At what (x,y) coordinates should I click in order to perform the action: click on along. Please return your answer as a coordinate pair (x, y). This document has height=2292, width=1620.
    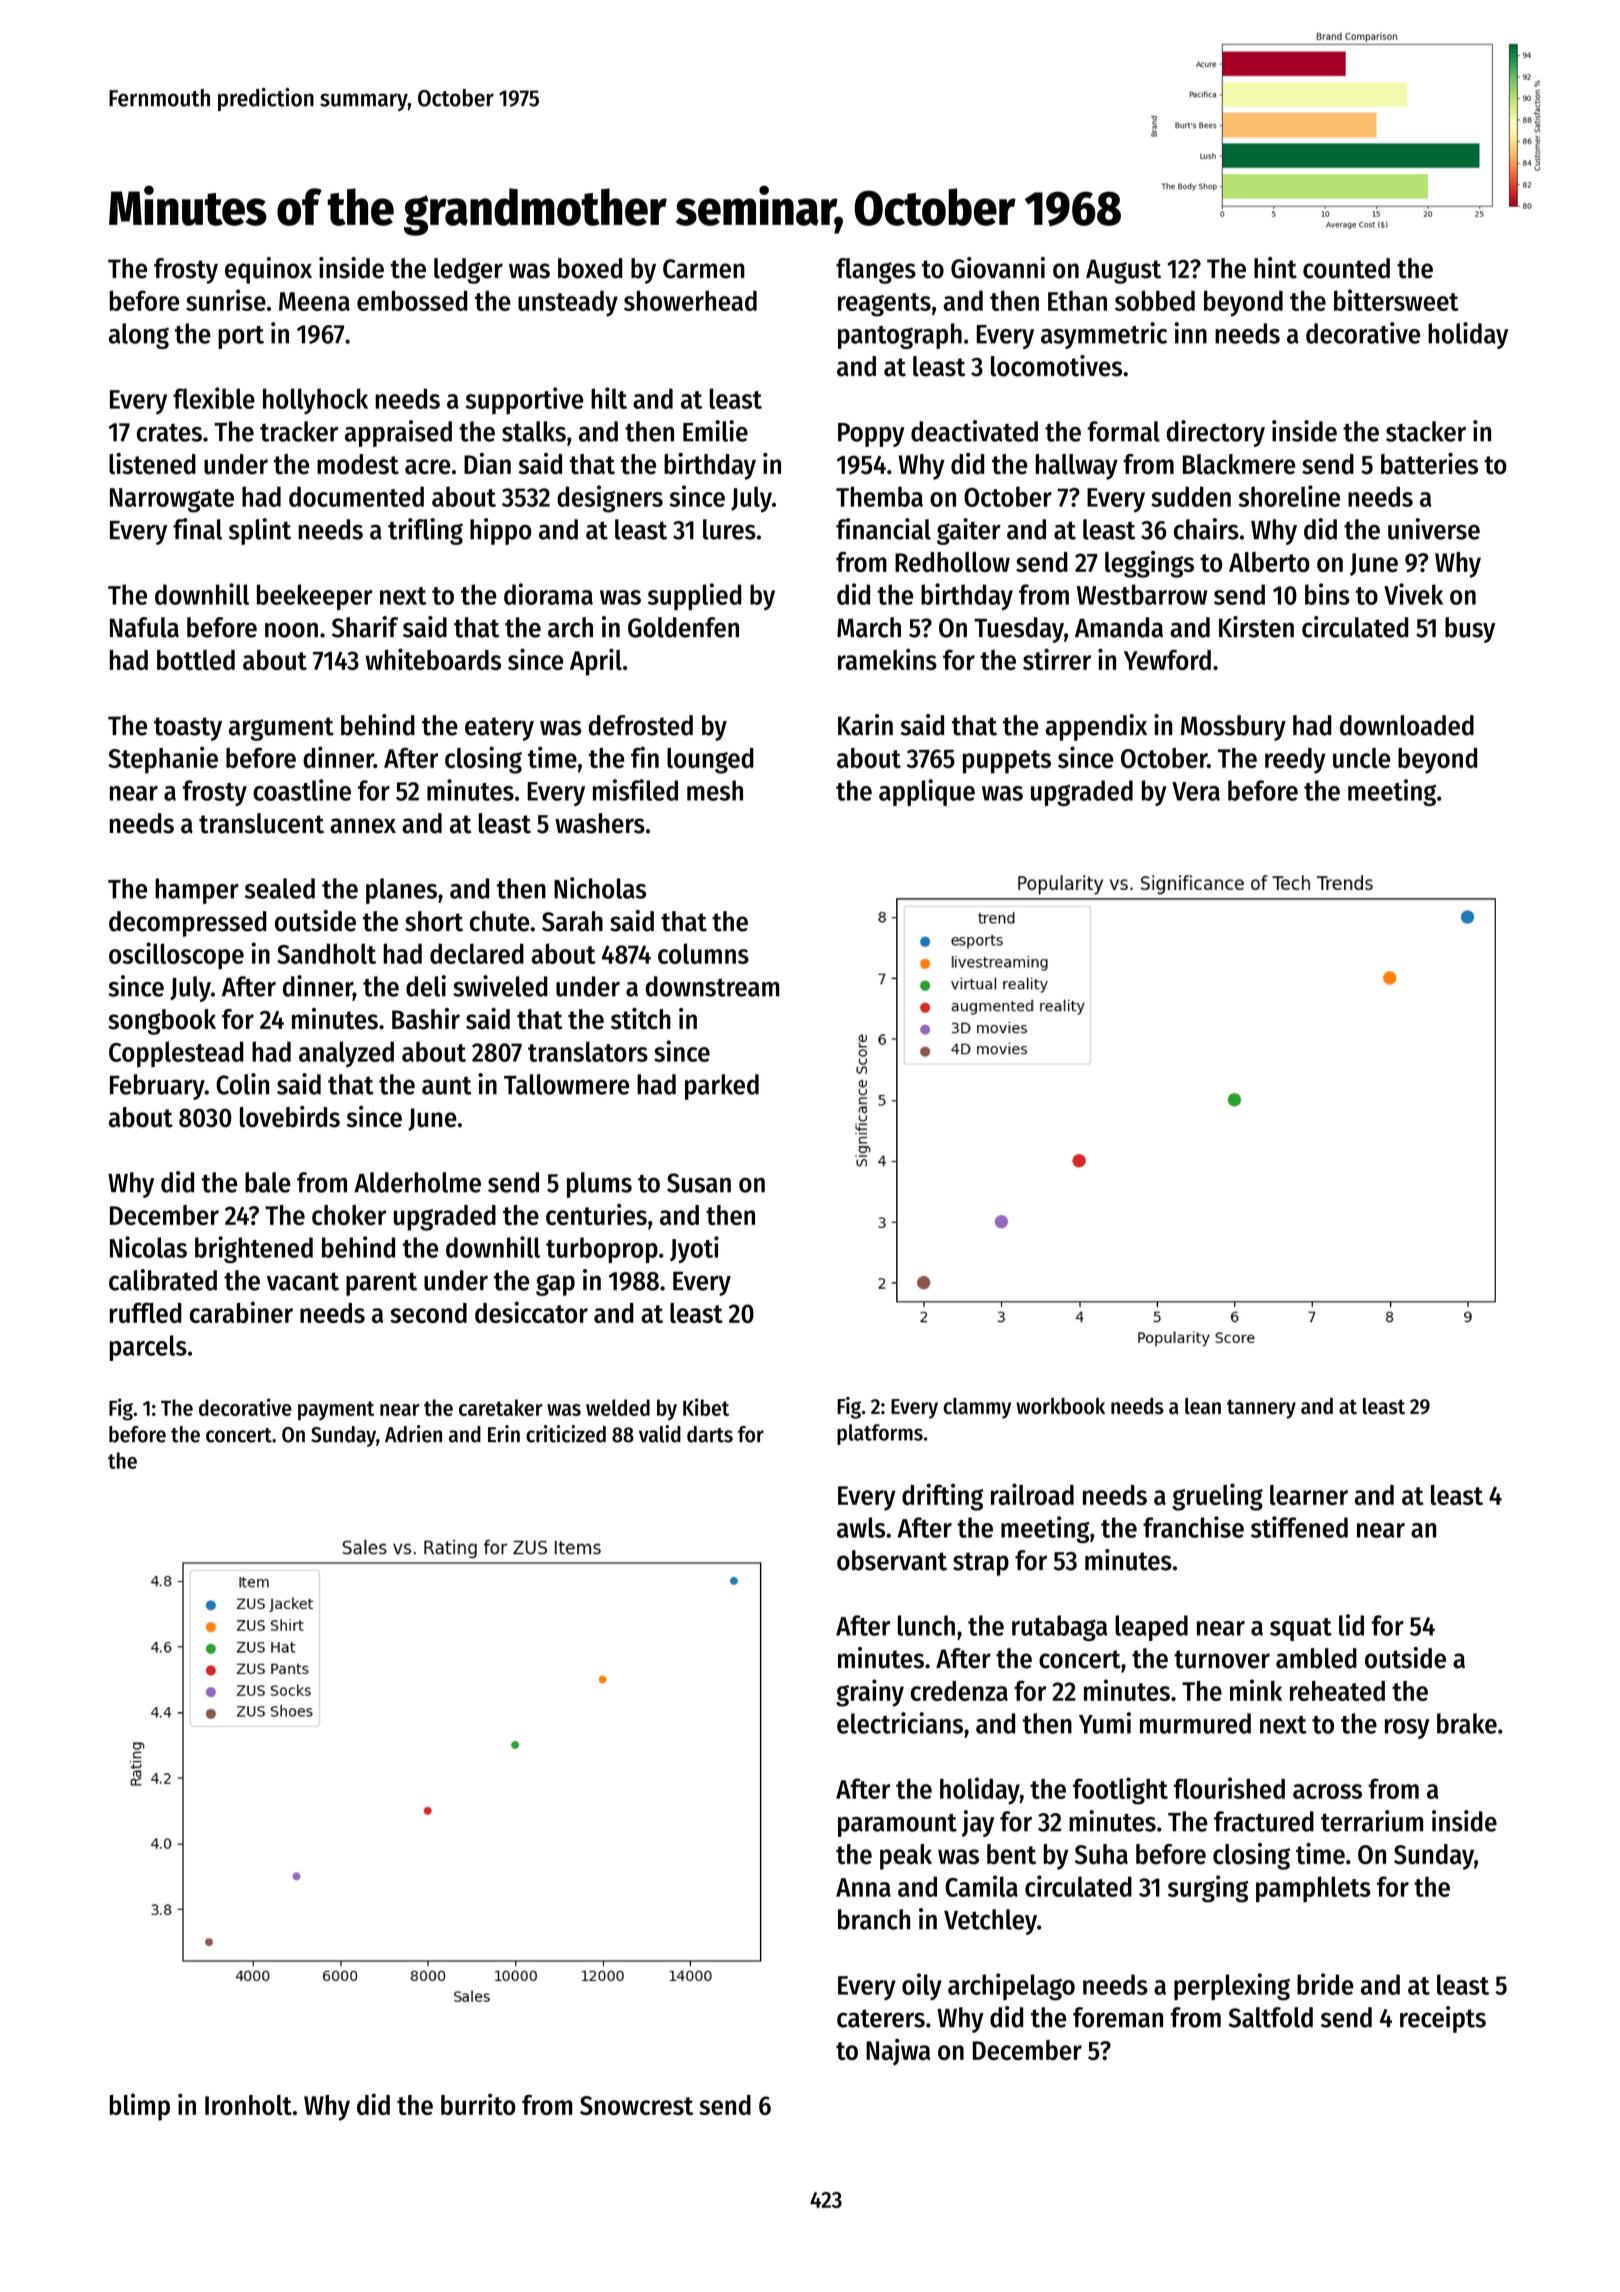
    Looking at the image, I should click on (139, 336).
